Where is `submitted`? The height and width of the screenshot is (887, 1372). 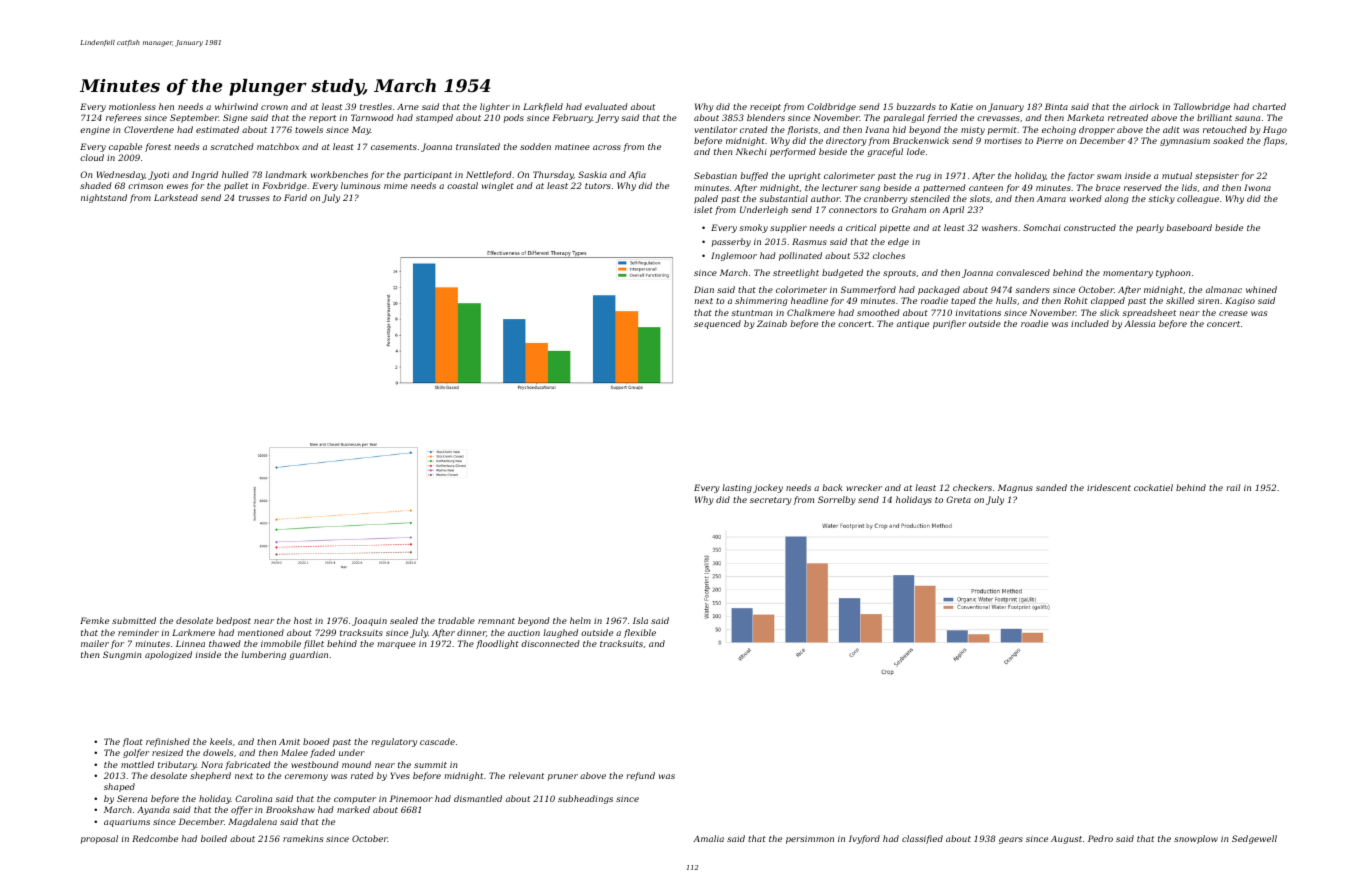
submitted is located at coordinates (134, 620).
